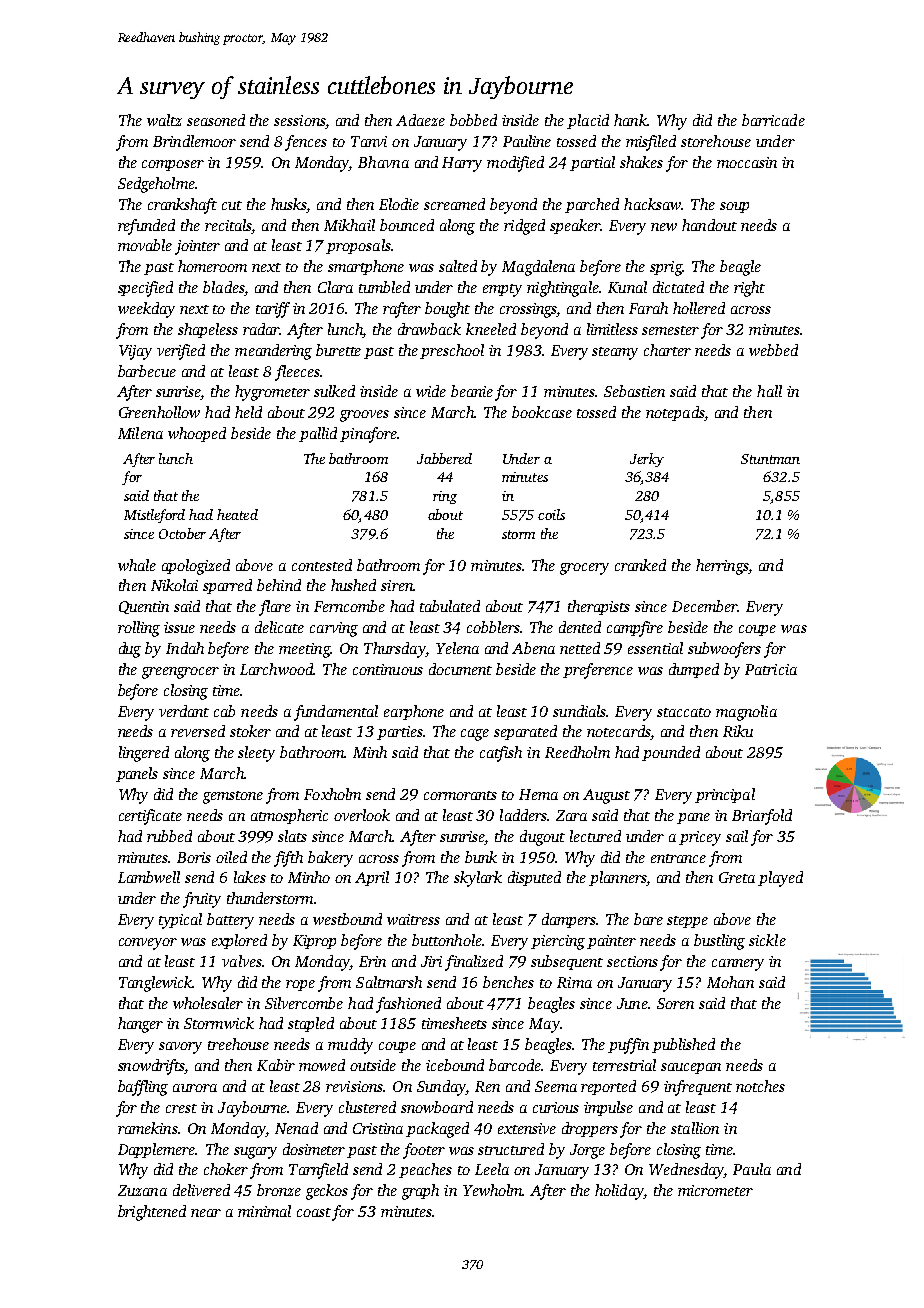  Describe the element at coordinates (619, 1192) in the screenshot. I see `holiday` at that location.
